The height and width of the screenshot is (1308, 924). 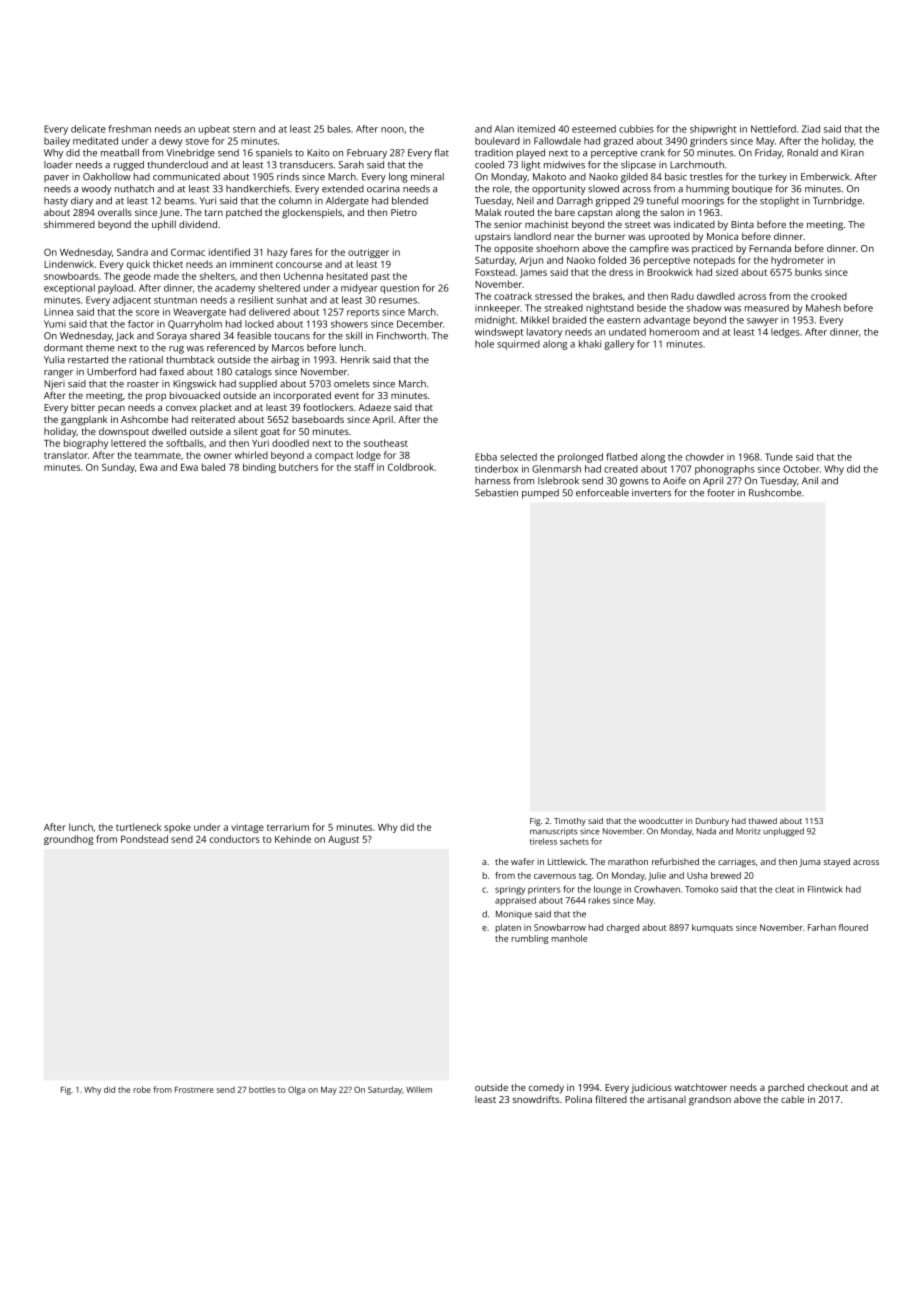 I want to click on itemized, so click(x=536, y=129).
